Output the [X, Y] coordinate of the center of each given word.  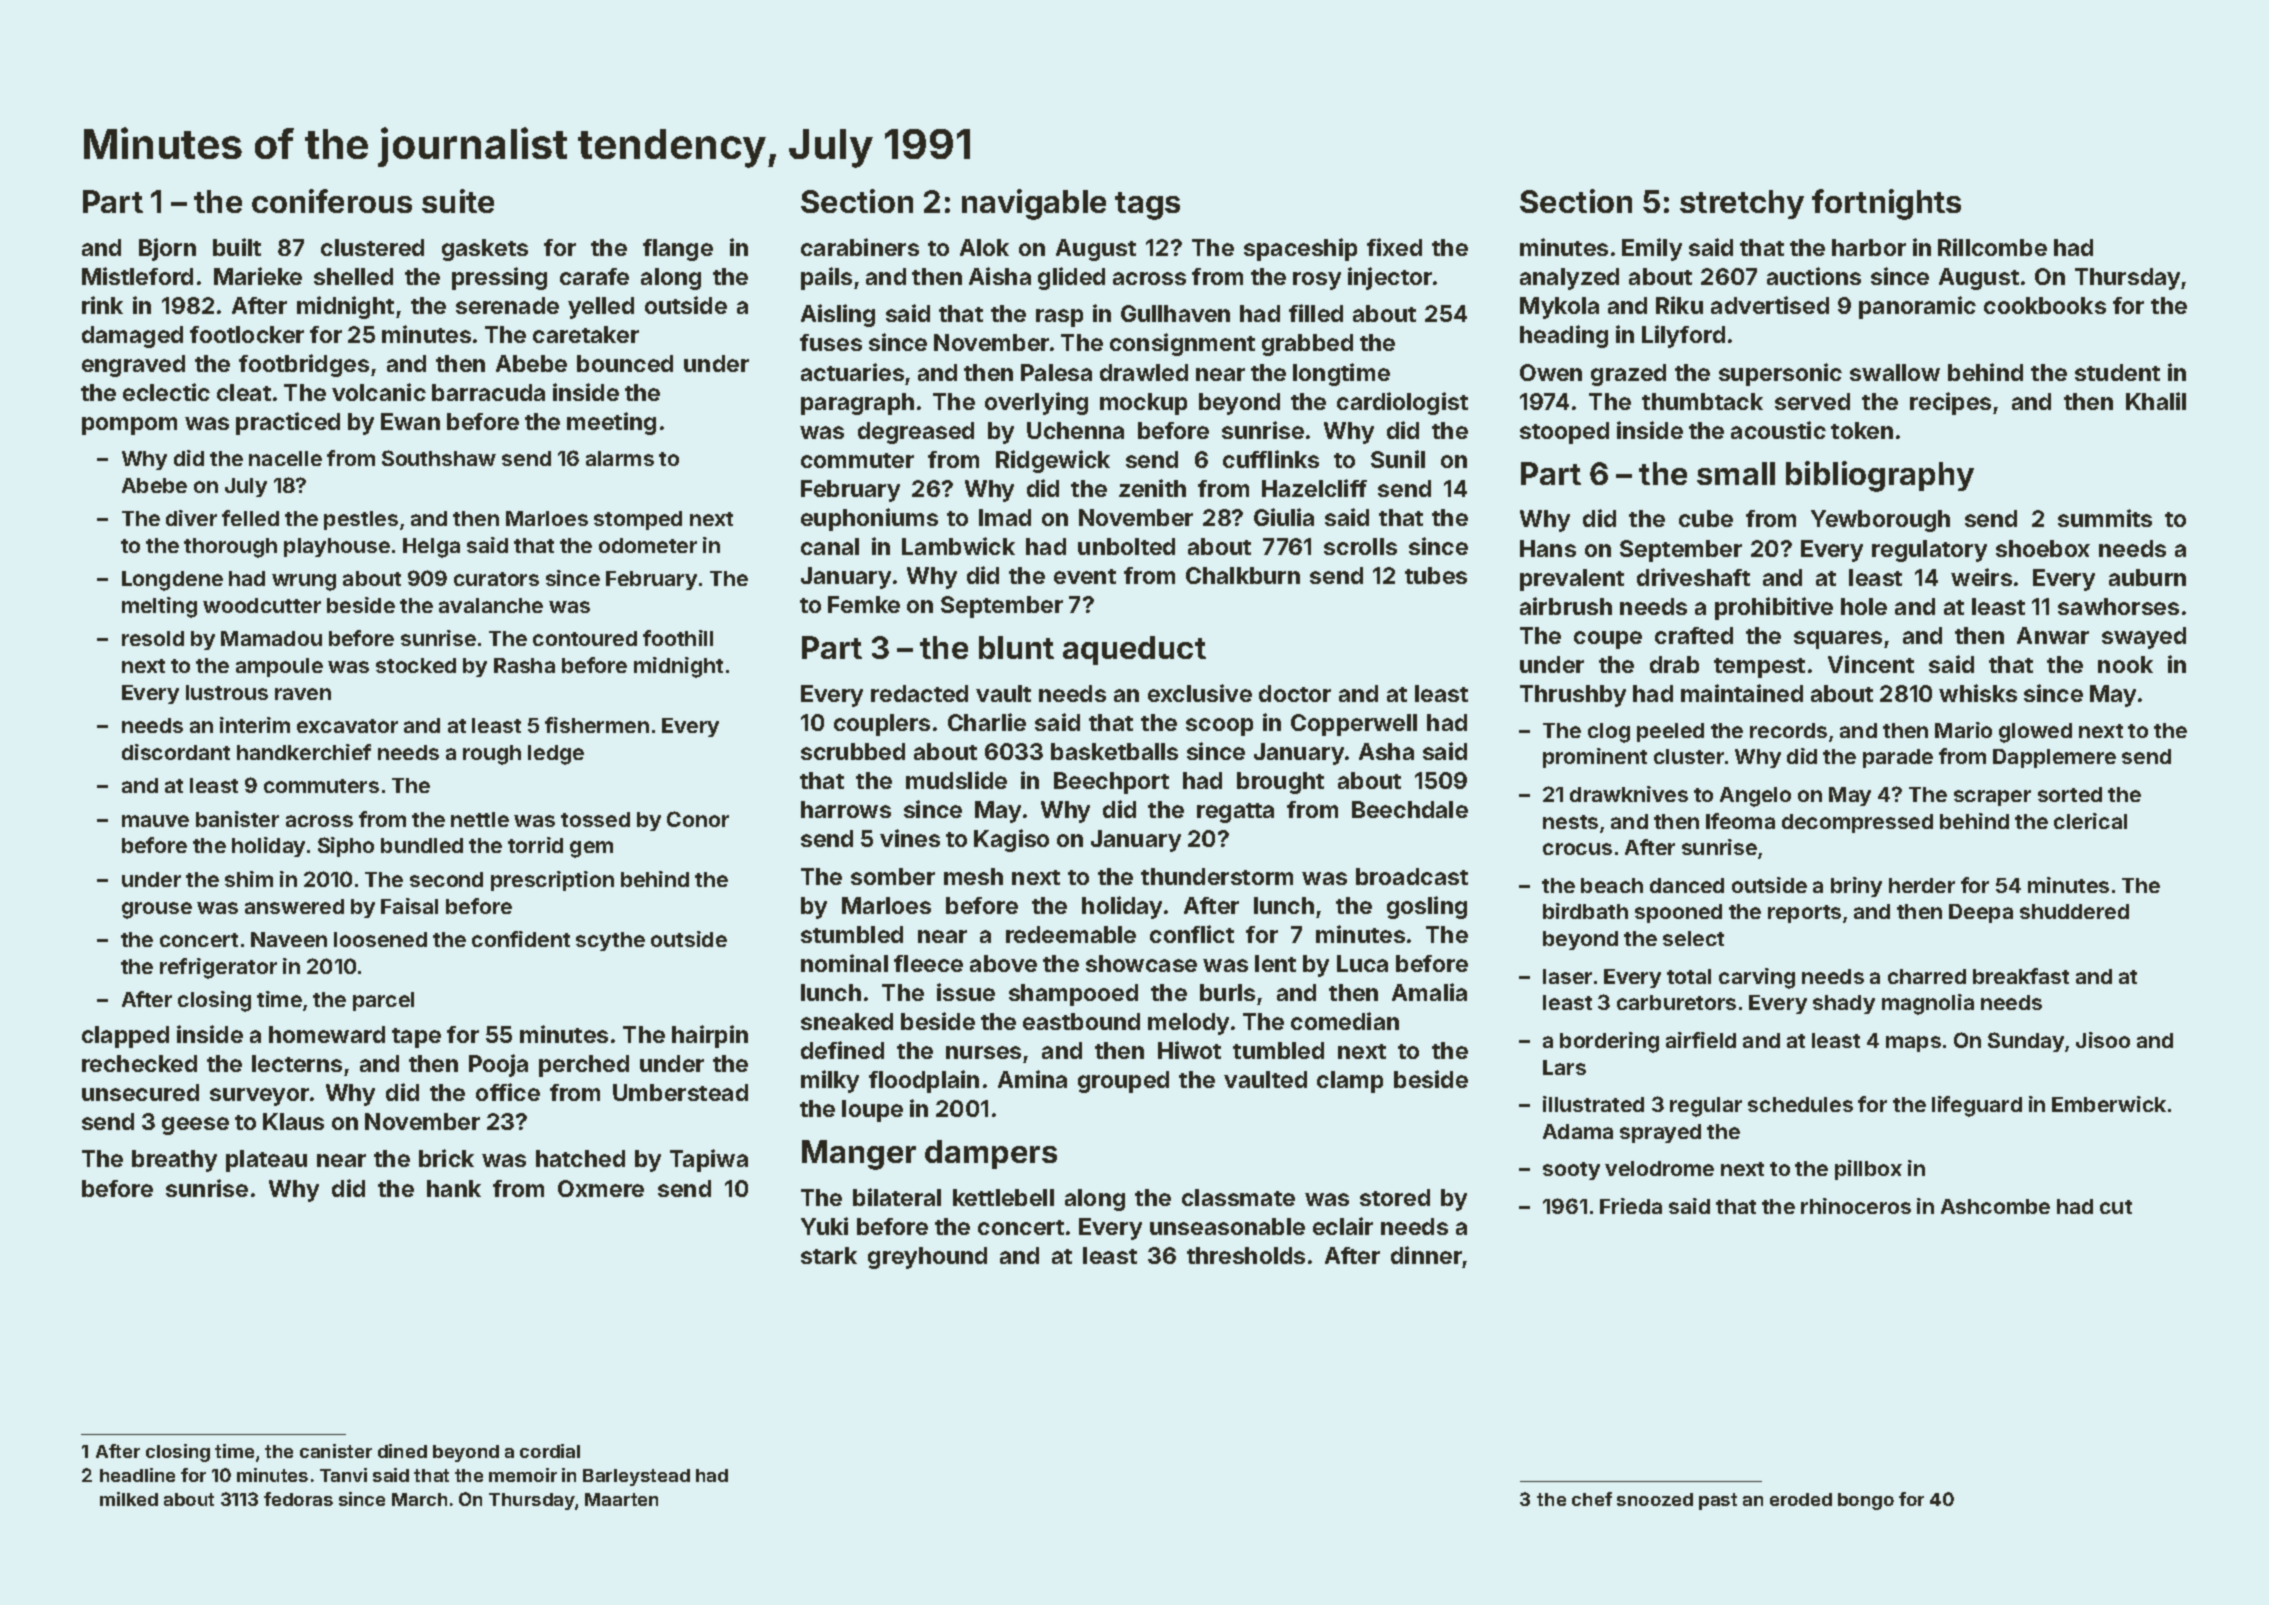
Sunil [1398, 459]
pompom [129, 426]
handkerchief [304, 752]
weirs [1981, 577]
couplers [882, 725]
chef [1592, 1499]
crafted [1694, 635]
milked [129, 1499]
